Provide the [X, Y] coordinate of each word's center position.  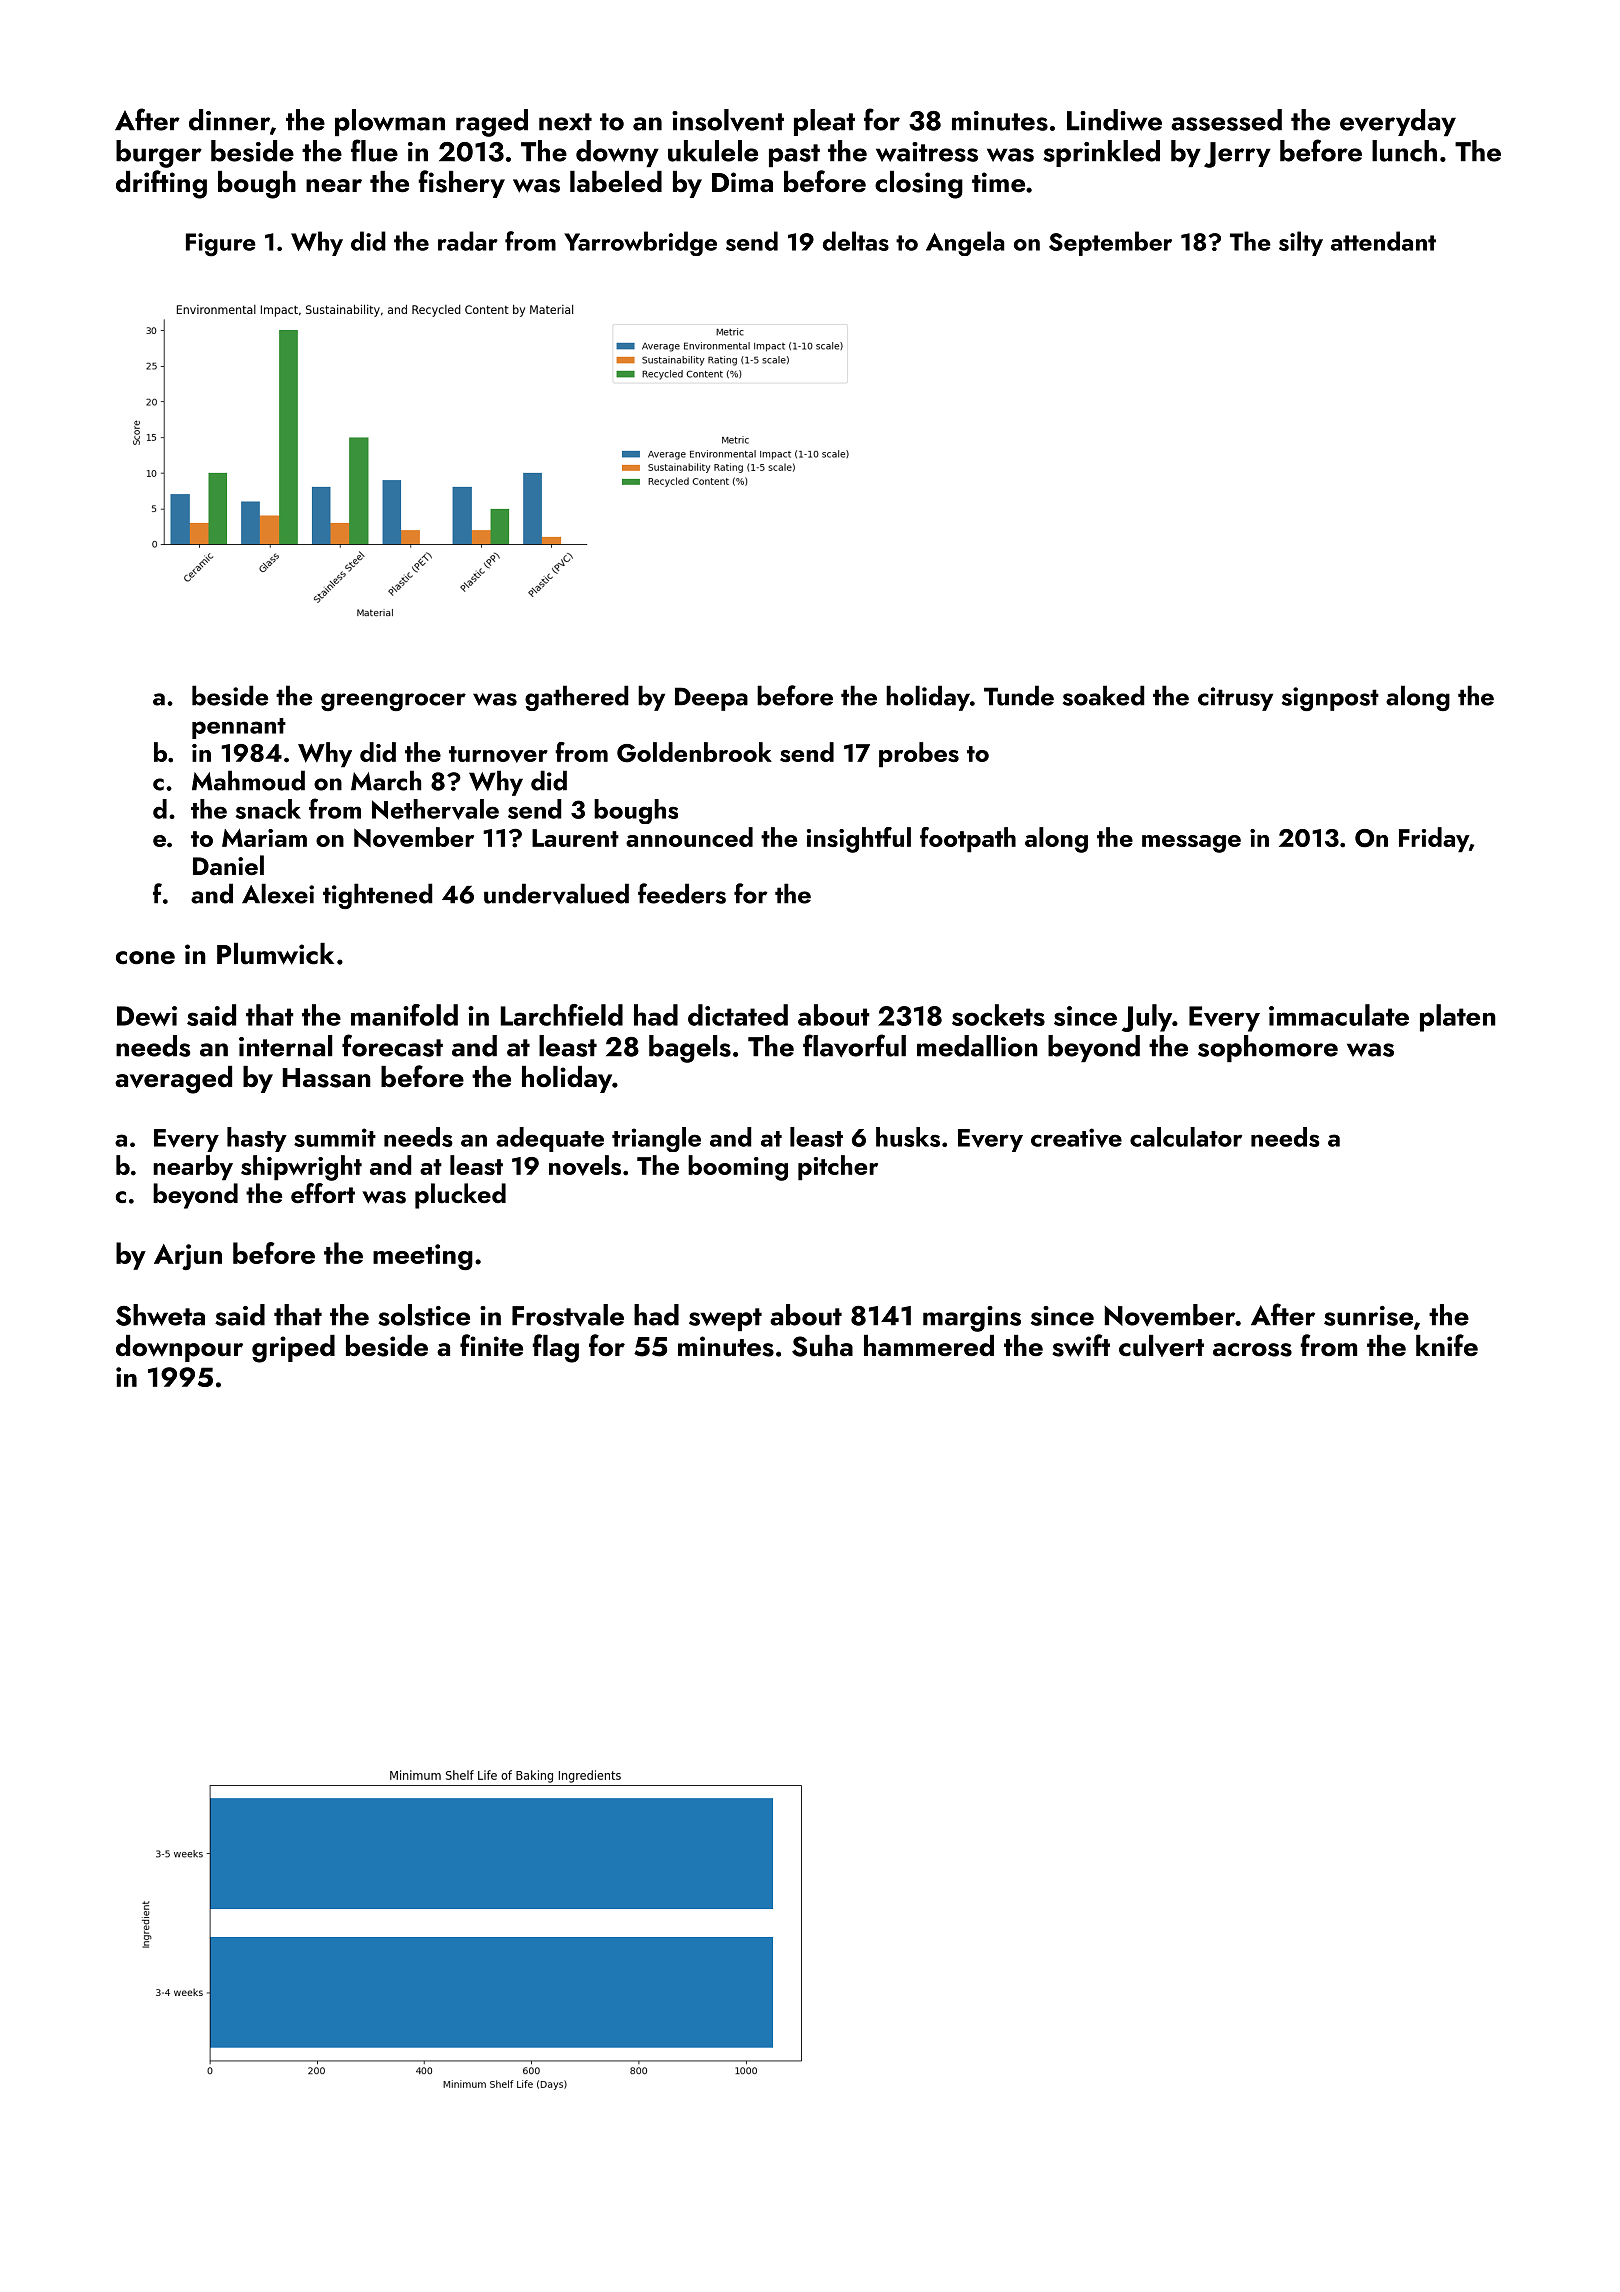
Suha [822, 1346]
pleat [824, 122]
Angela [965, 243]
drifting [161, 184]
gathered [577, 698]
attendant [1383, 241]
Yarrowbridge [640, 243]
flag [555, 1348]
